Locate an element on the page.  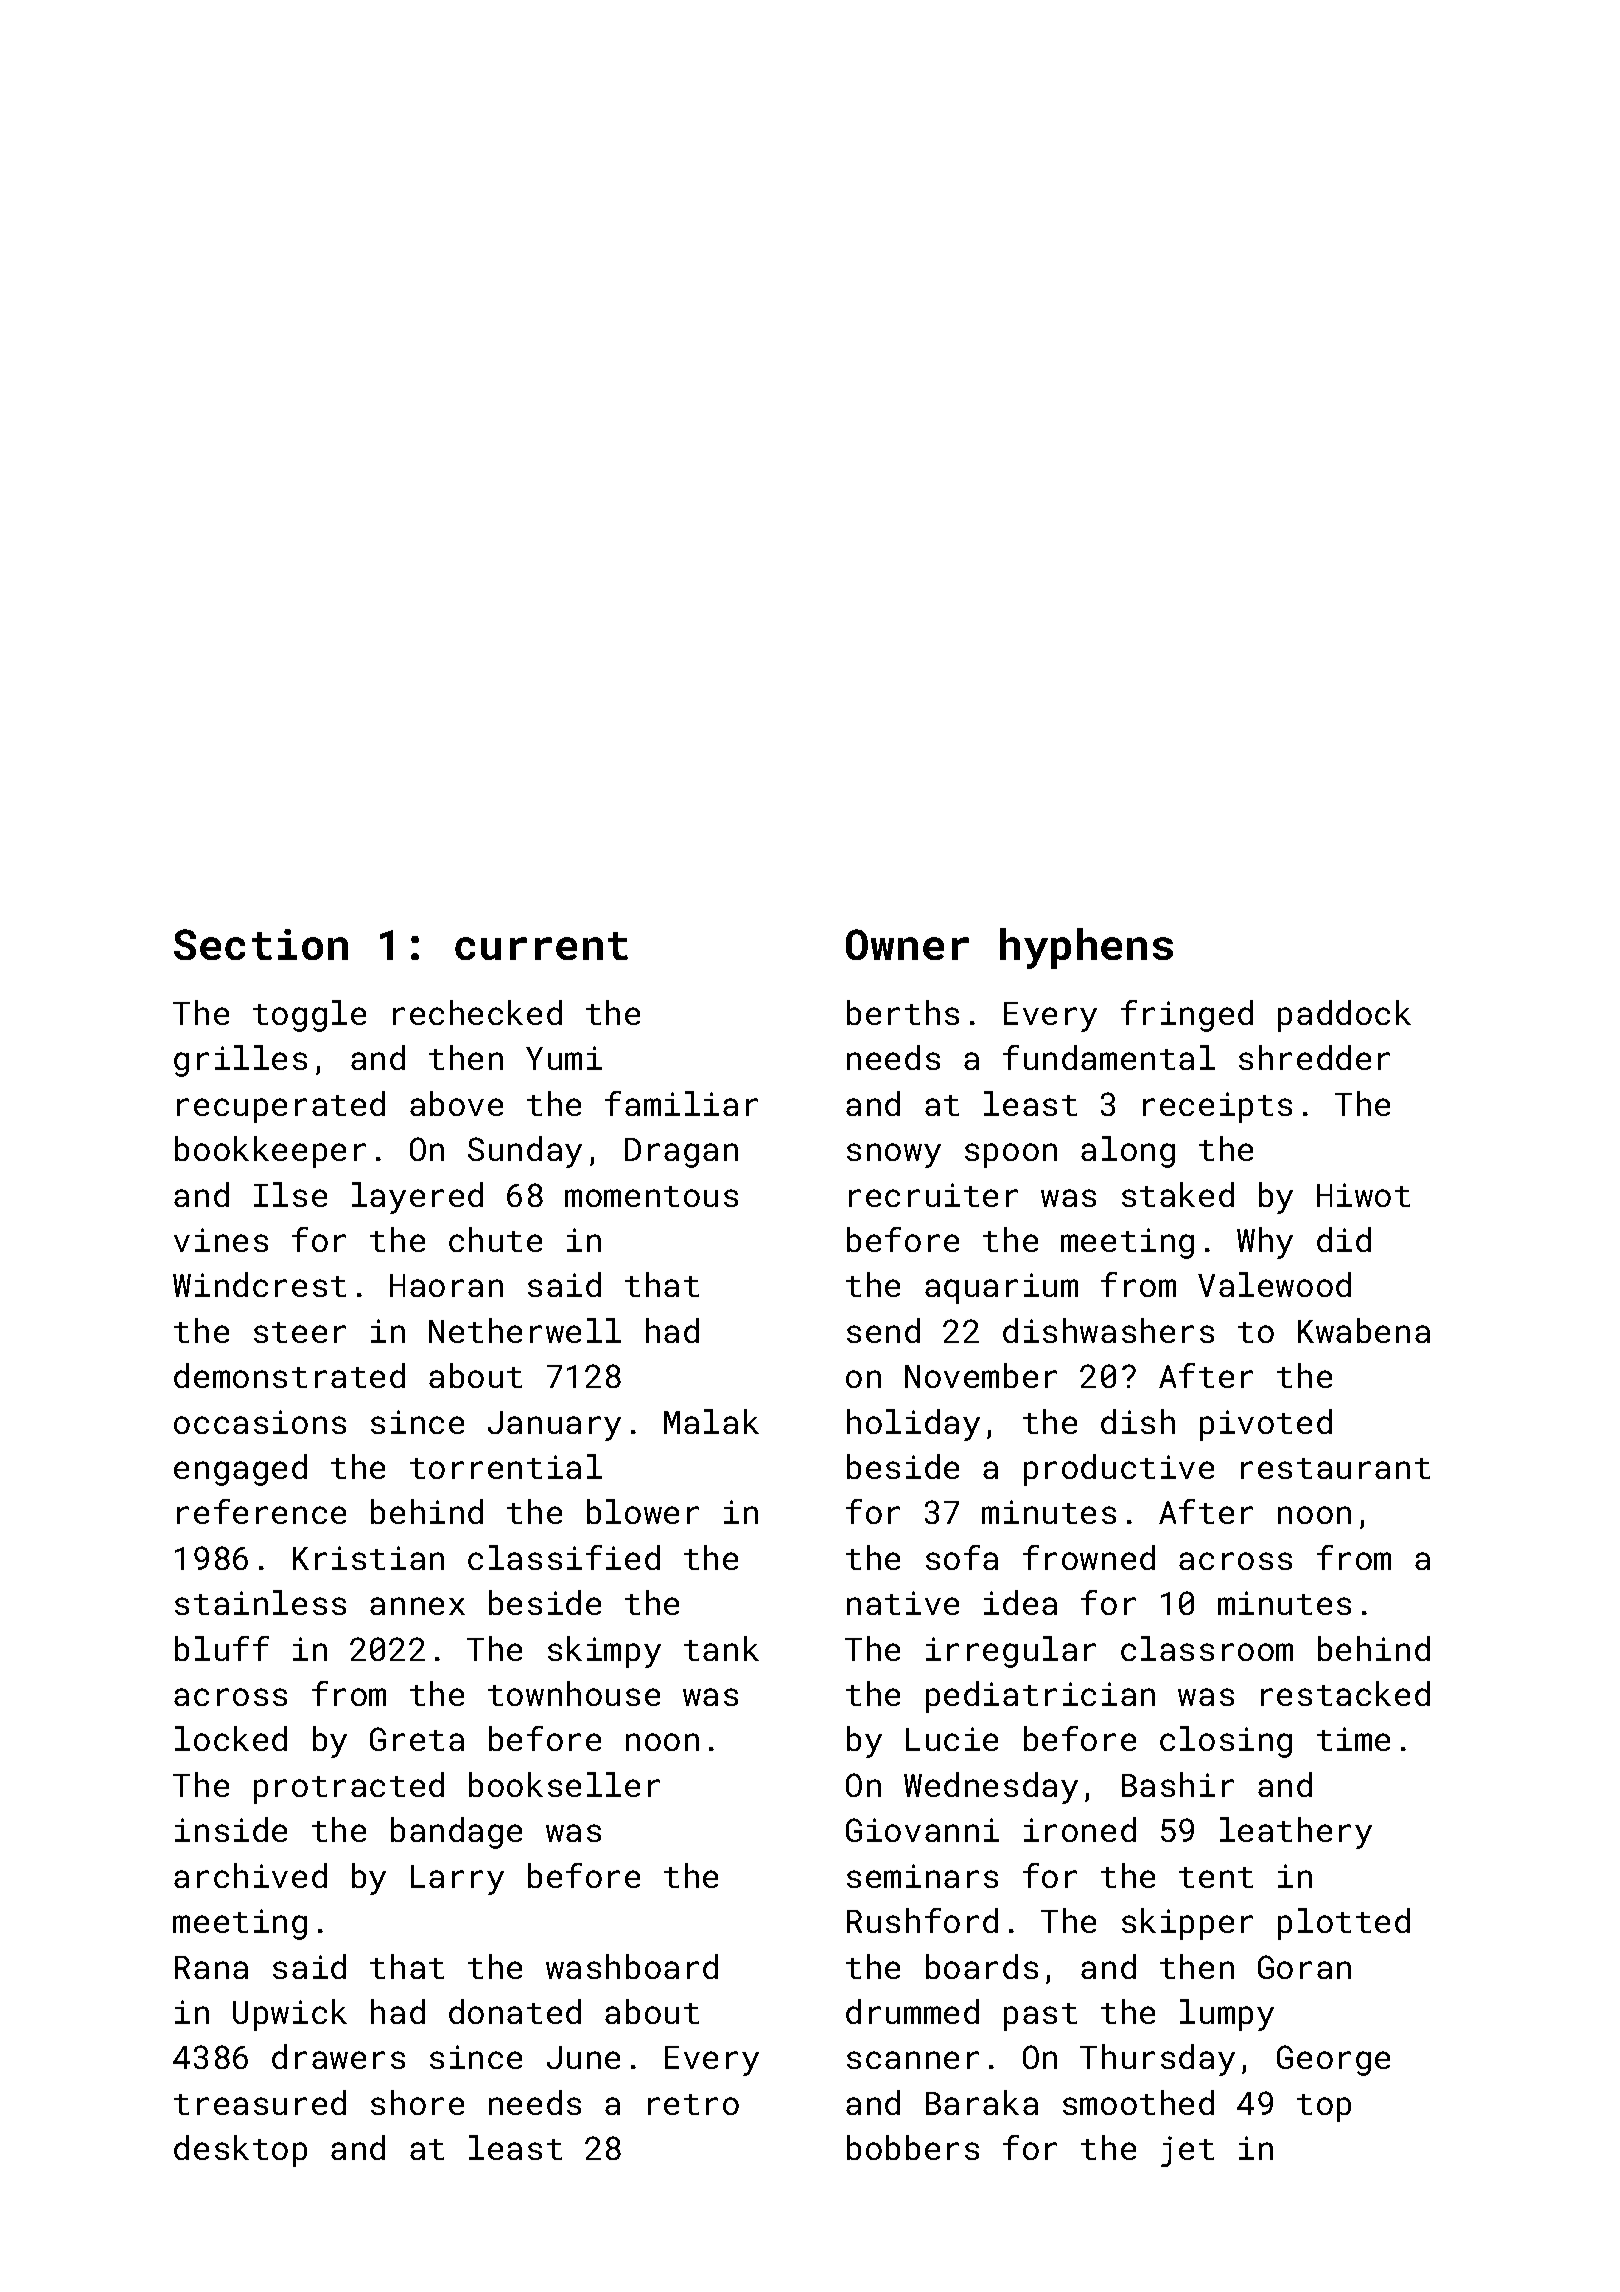
tank is located at coordinates (721, 1648).
